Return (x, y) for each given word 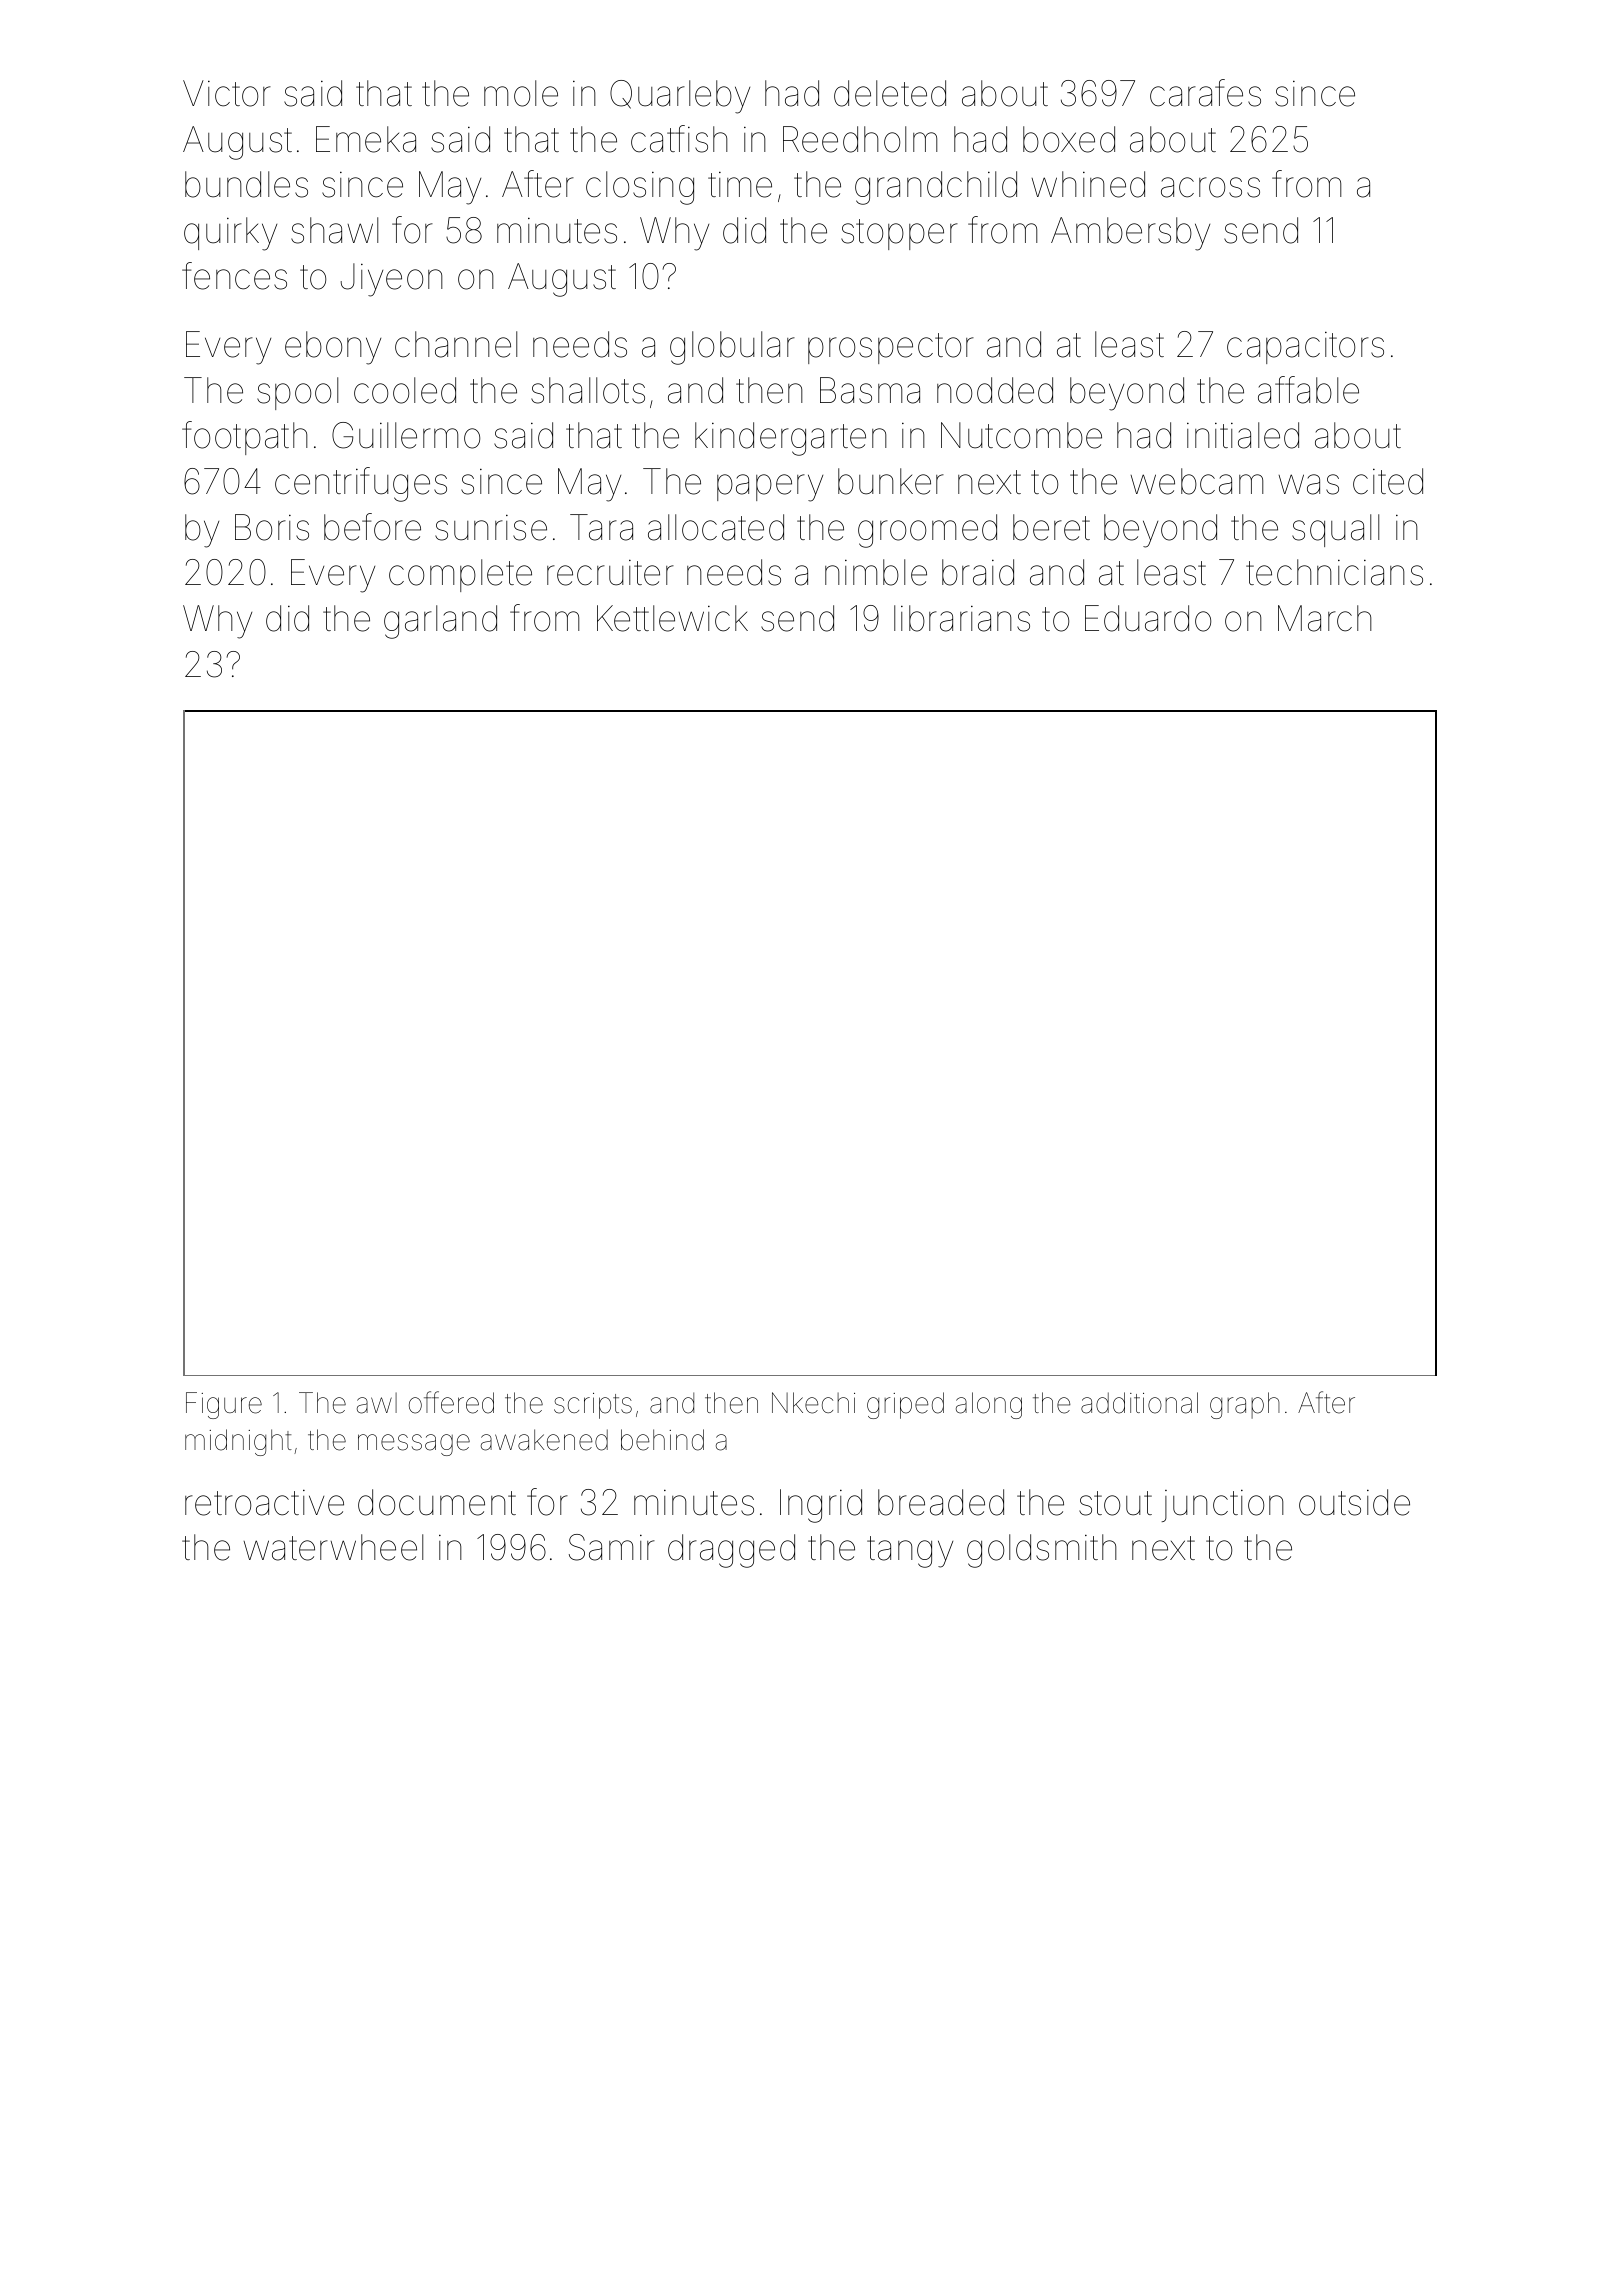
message (414, 1445)
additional (1139, 1403)
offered (451, 1402)
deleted (890, 93)
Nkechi (813, 1403)
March (1325, 618)
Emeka (366, 139)
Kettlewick (672, 618)
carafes (1205, 93)
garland (440, 622)
